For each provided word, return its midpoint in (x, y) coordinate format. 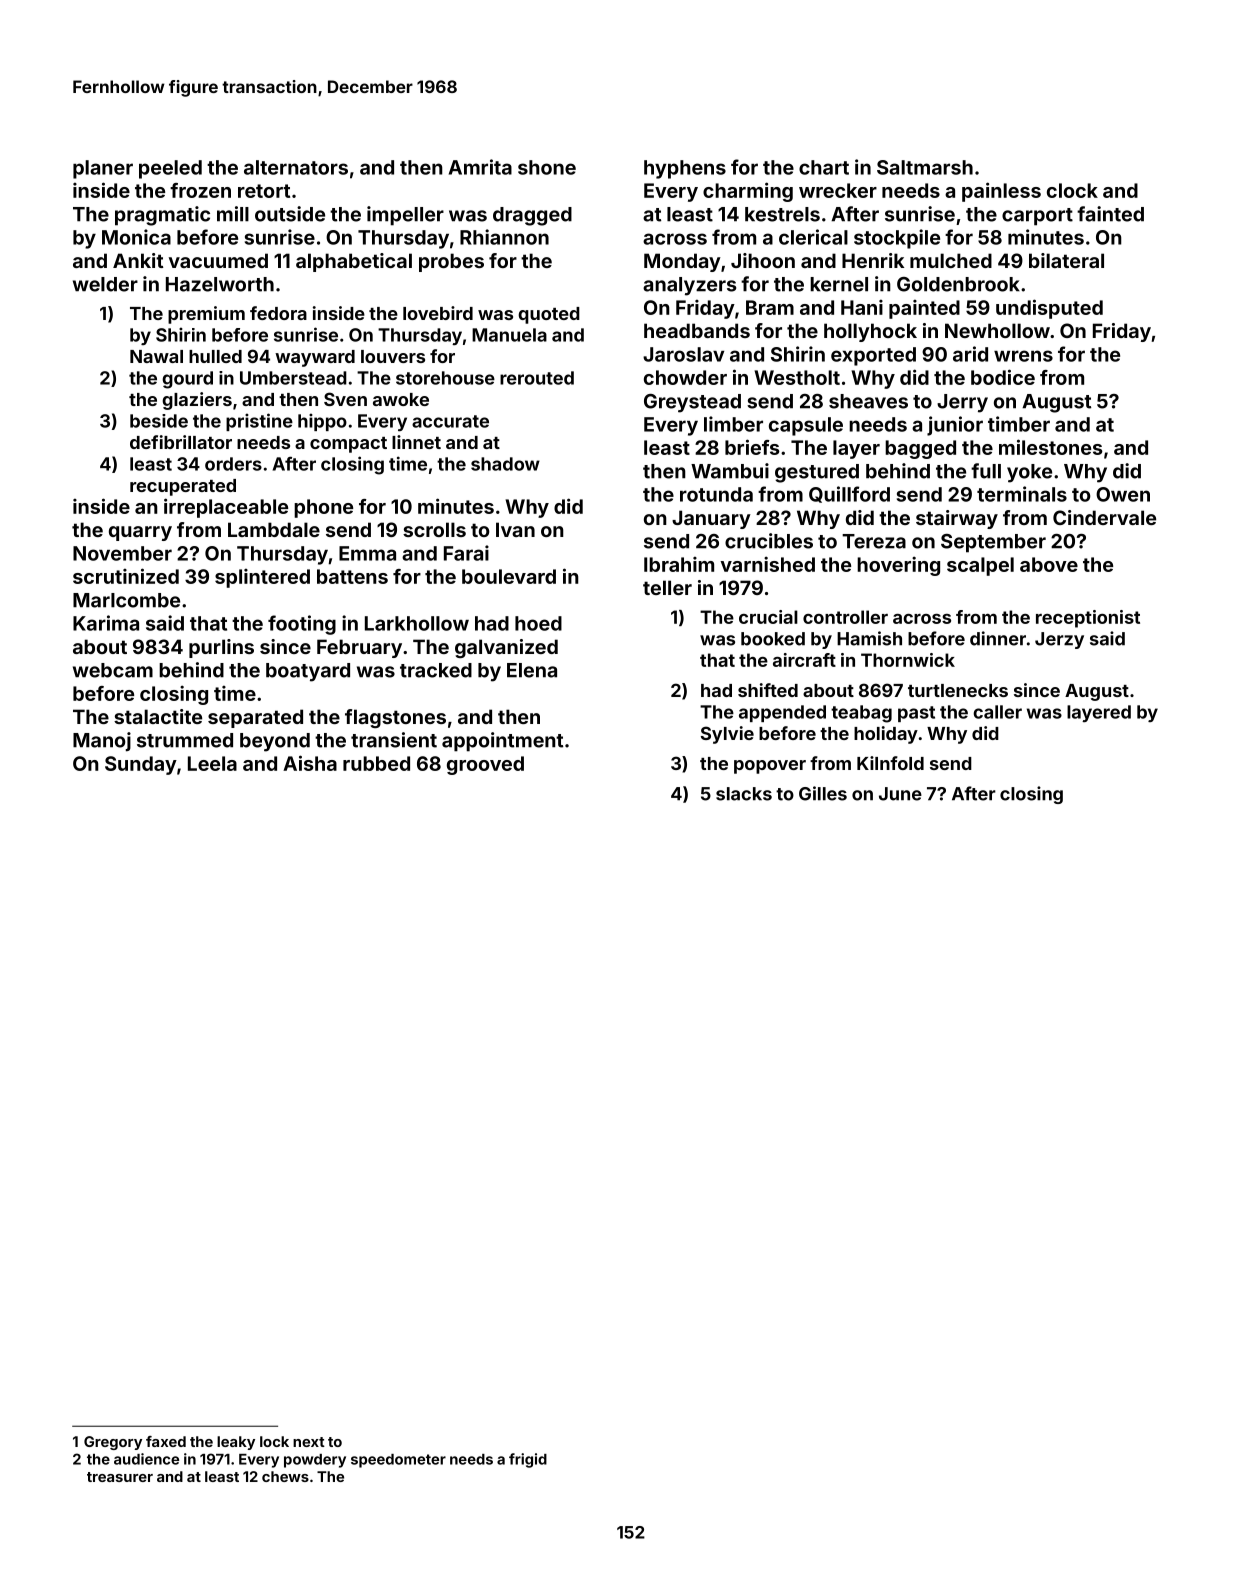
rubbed (376, 763)
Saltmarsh (925, 167)
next (309, 1442)
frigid (528, 1460)
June (900, 794)
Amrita (480, 167)
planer (103, 169)
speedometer (398, 1461)
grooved (485, 765)
